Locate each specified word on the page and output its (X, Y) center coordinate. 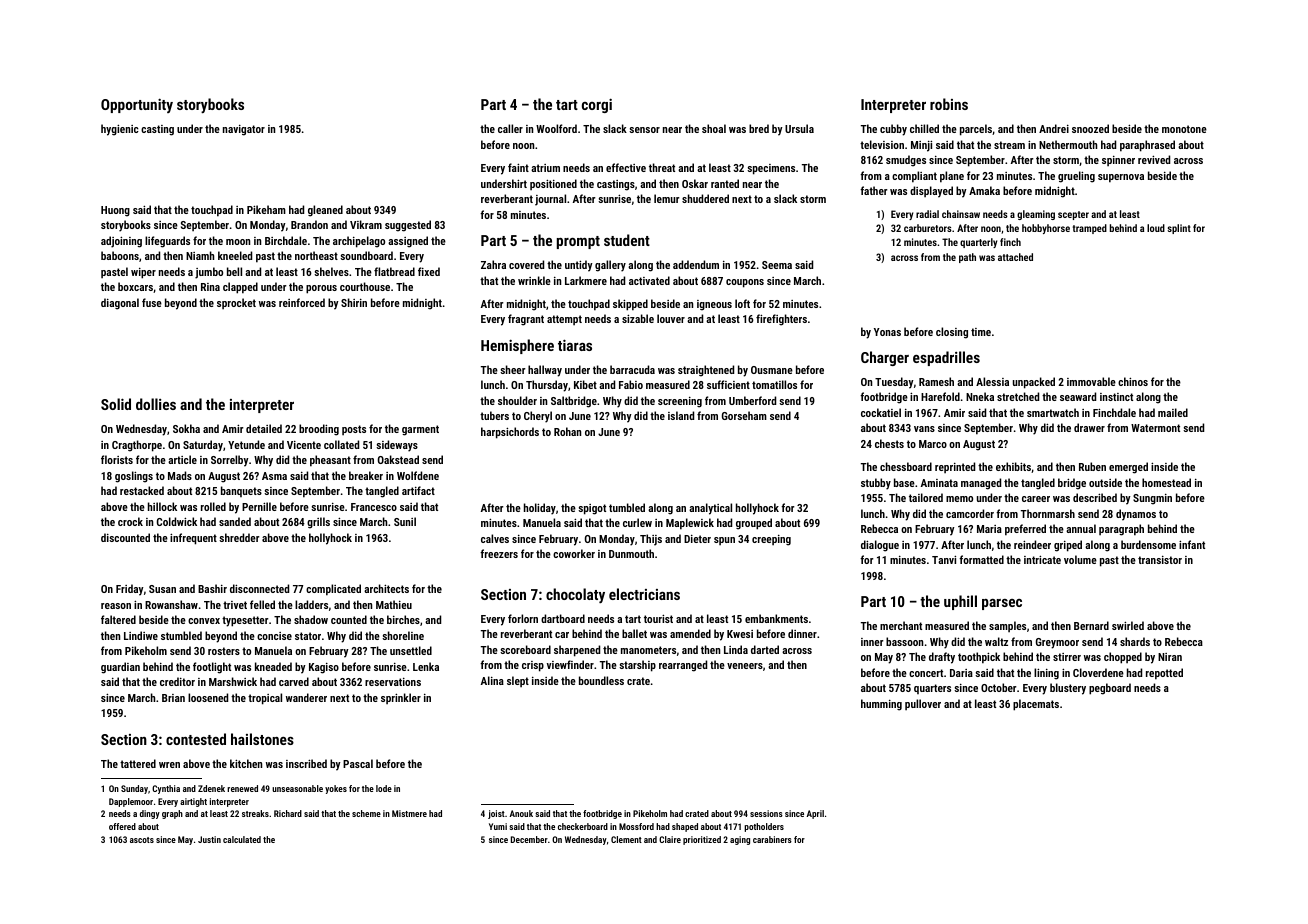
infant (1192, 544)
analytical (710, 509)
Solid (116, 404)
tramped (1090, 229)
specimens (771, 169)
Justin (209, 839)
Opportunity (137, 105)
